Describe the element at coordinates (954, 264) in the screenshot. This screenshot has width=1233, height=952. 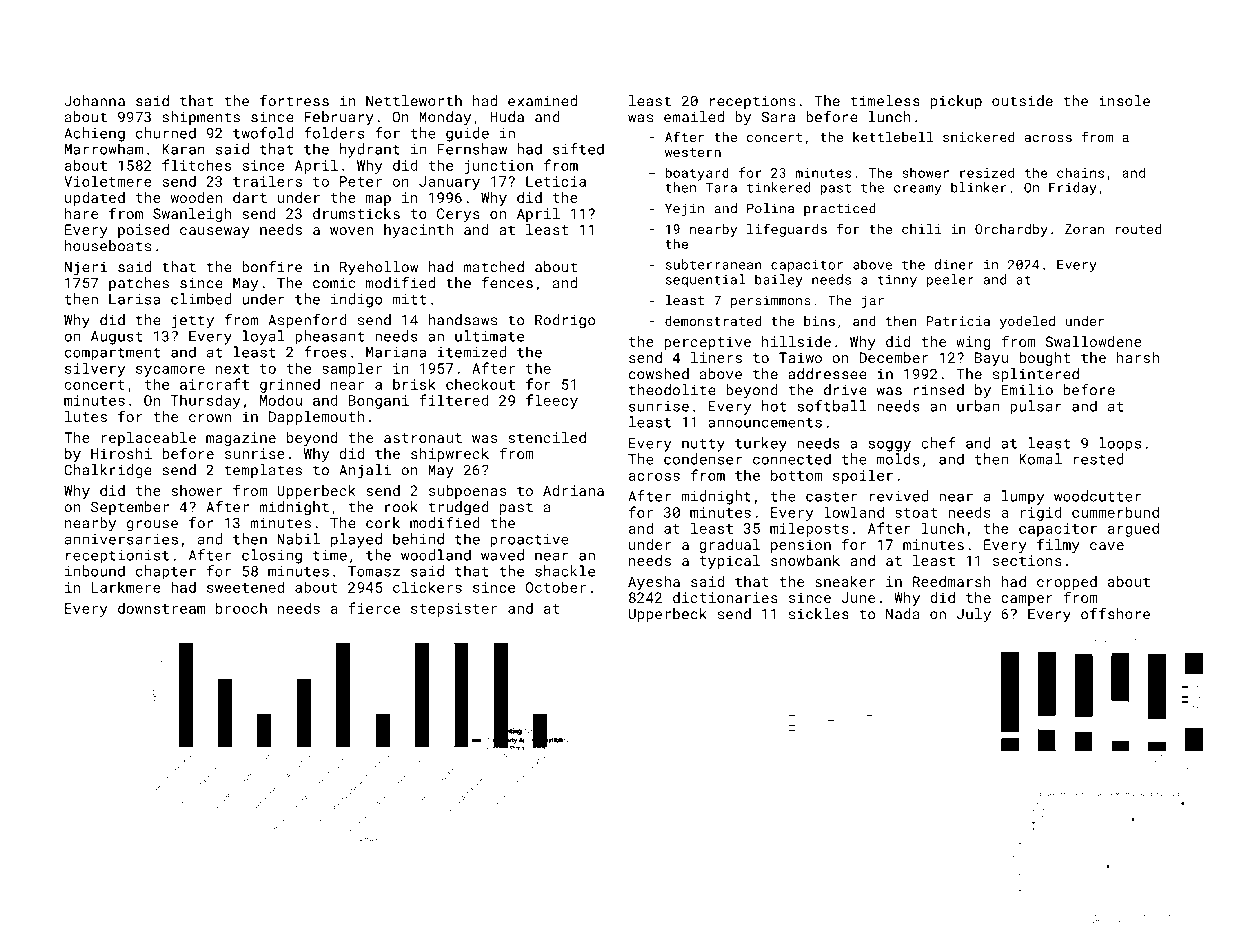
I see `diner` at that location.
